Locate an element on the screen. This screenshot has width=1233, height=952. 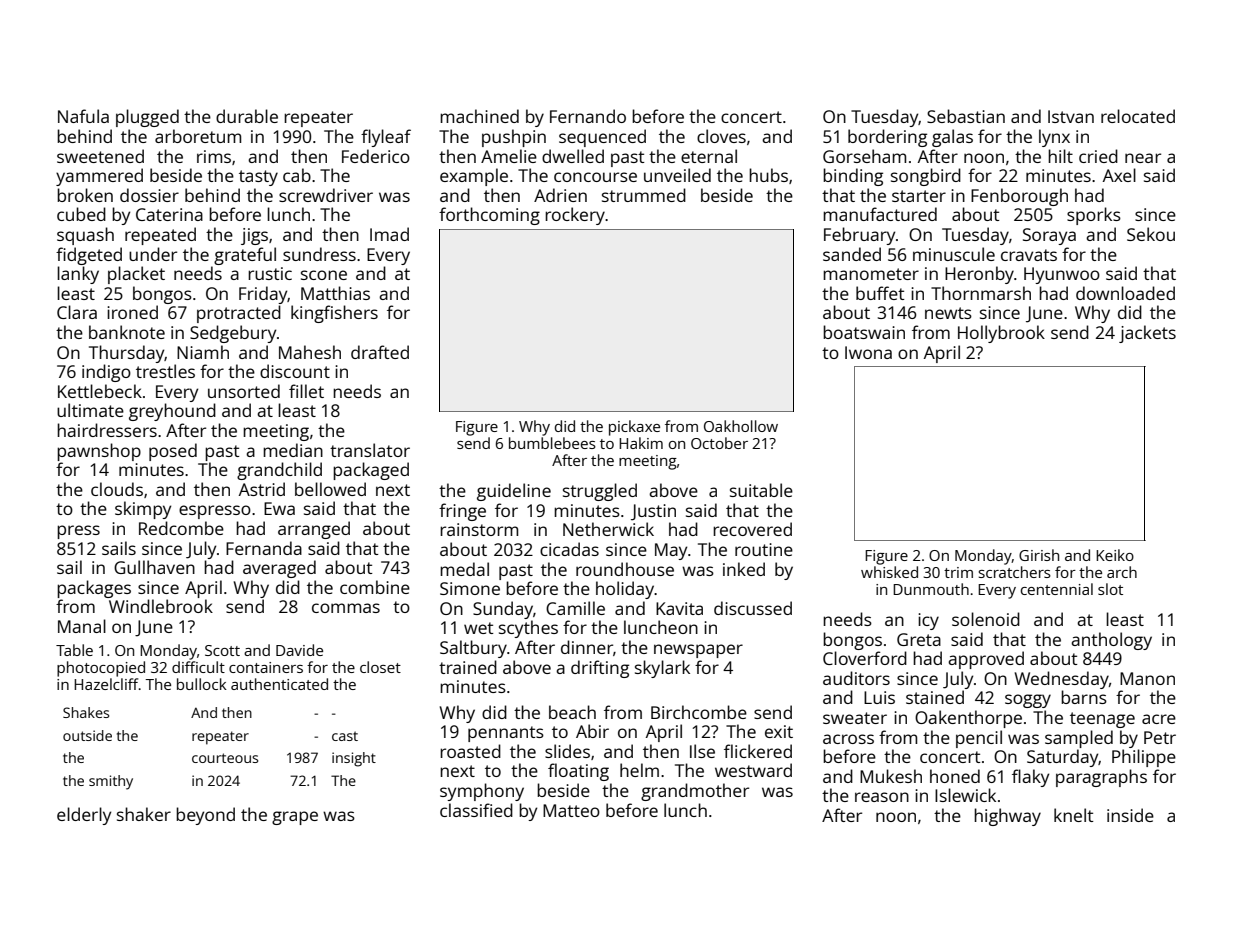
Philippe is located at coordinates (1144, 758).
